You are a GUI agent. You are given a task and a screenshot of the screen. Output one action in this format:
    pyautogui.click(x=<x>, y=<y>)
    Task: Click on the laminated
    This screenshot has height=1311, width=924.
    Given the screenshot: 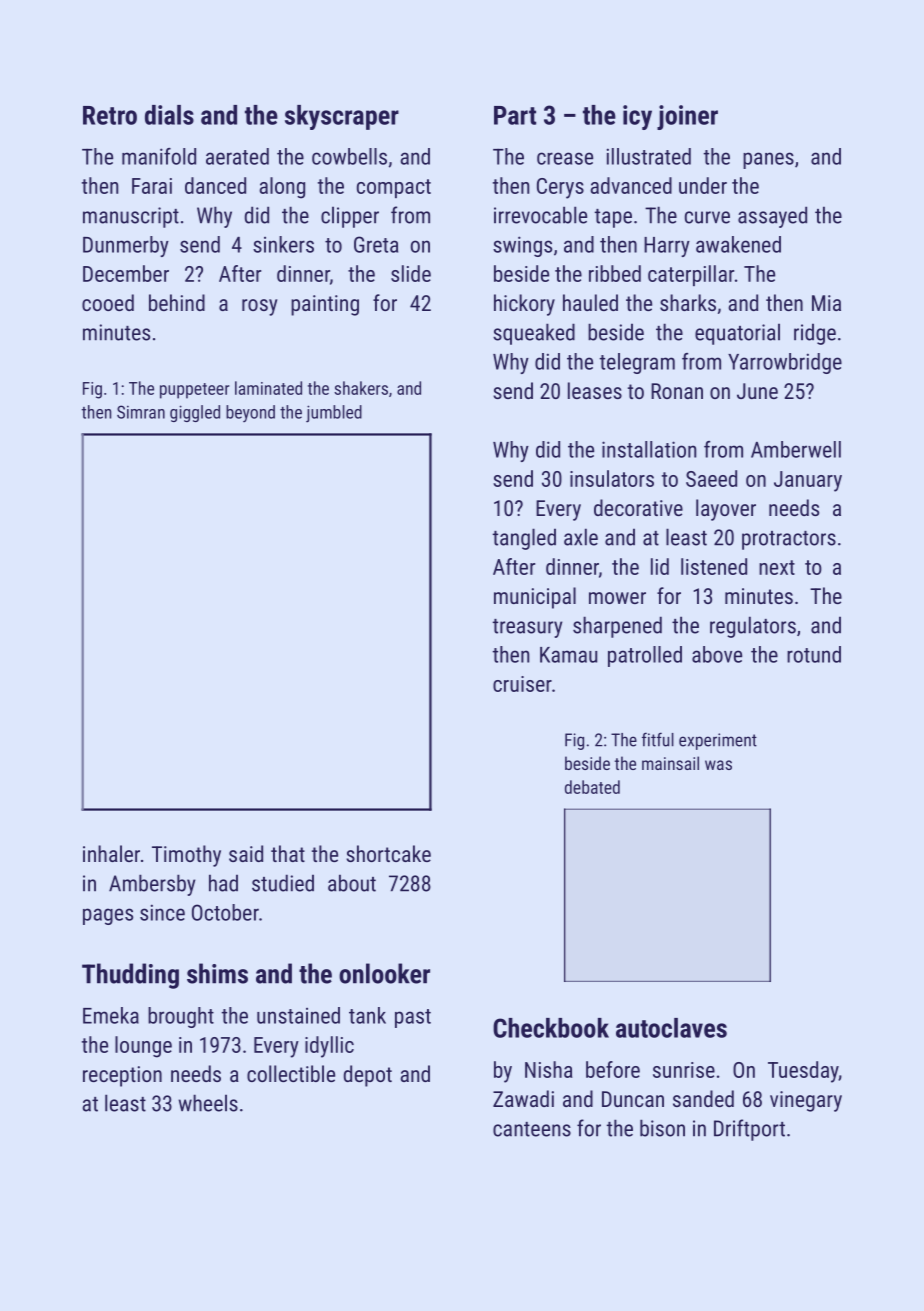 What is the action you would take?
    pyautogui.click(x=268, y=388)
